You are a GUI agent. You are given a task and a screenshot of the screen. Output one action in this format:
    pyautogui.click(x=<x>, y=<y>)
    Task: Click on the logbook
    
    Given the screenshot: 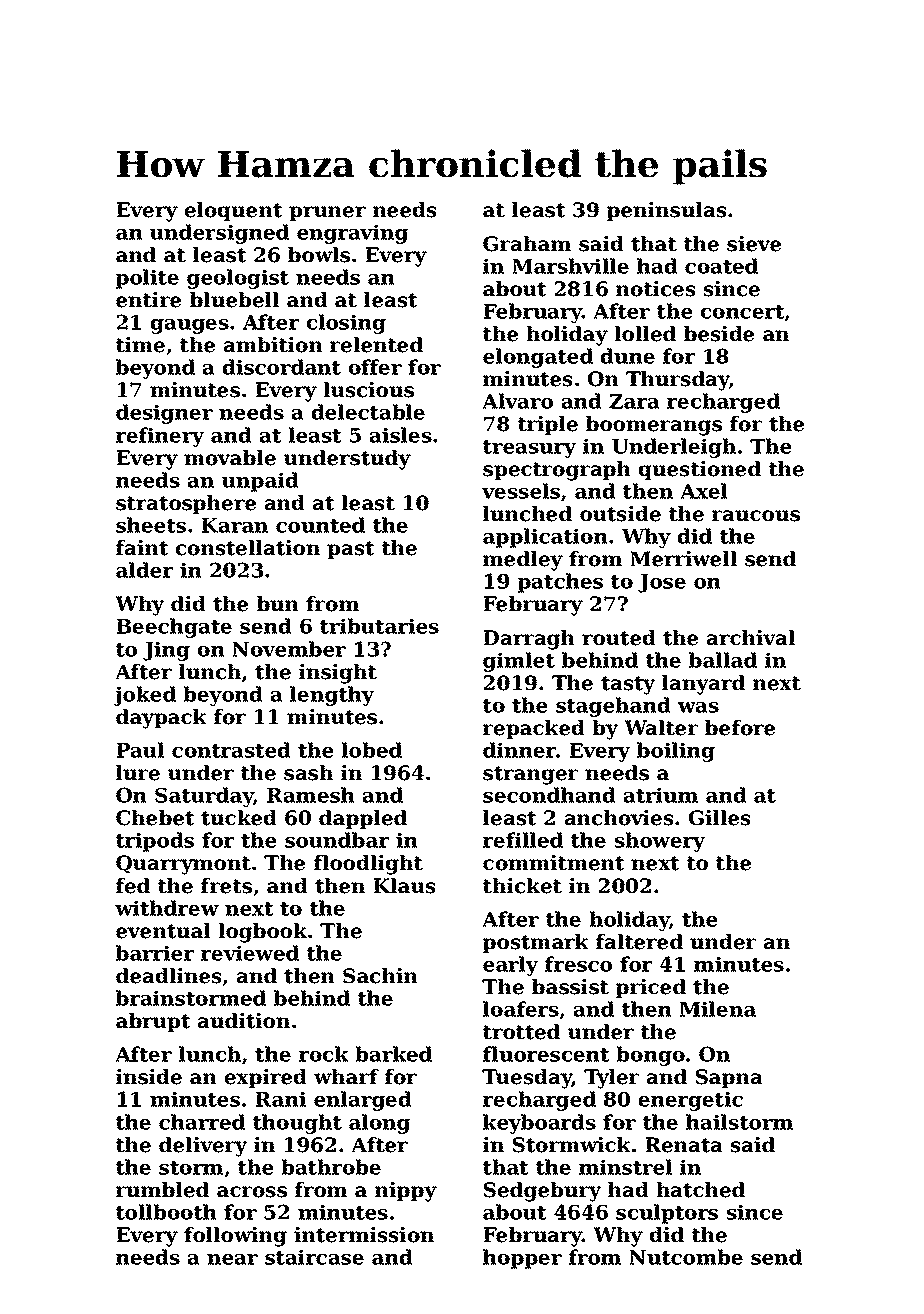 What is the action you would take?
    pyautogui.click(x=262, y=933)
